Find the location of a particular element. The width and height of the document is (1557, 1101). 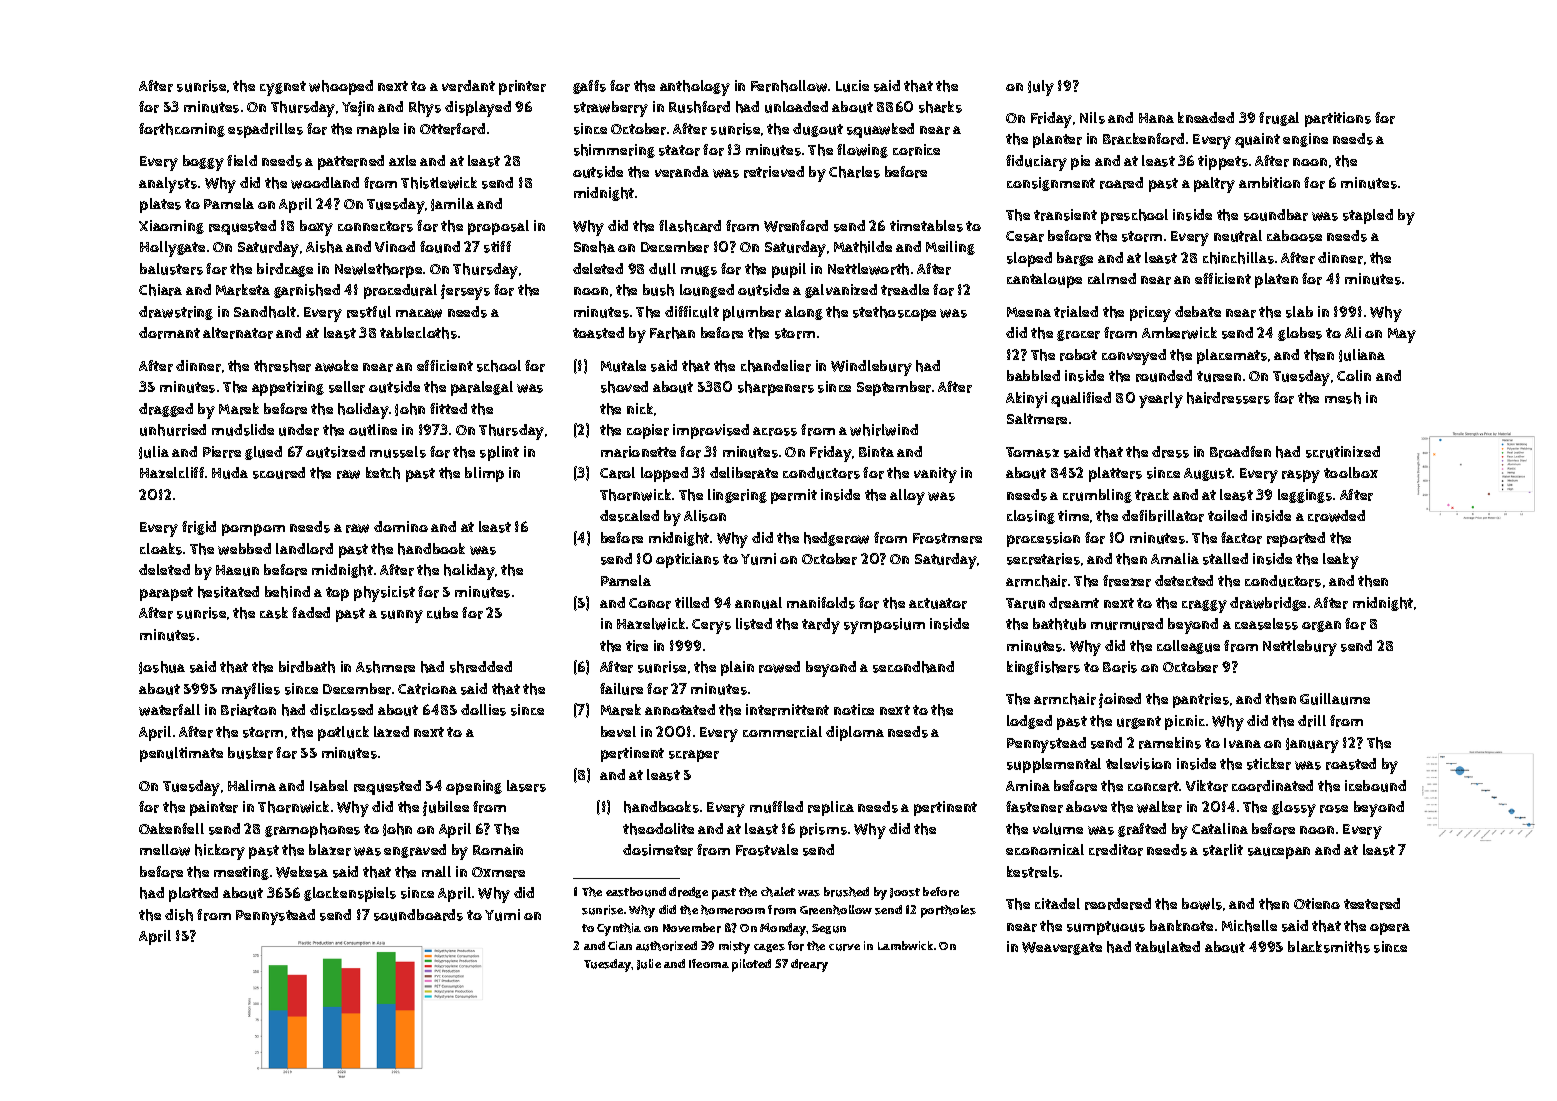

disclosed is located at coordinates (341, 710).
